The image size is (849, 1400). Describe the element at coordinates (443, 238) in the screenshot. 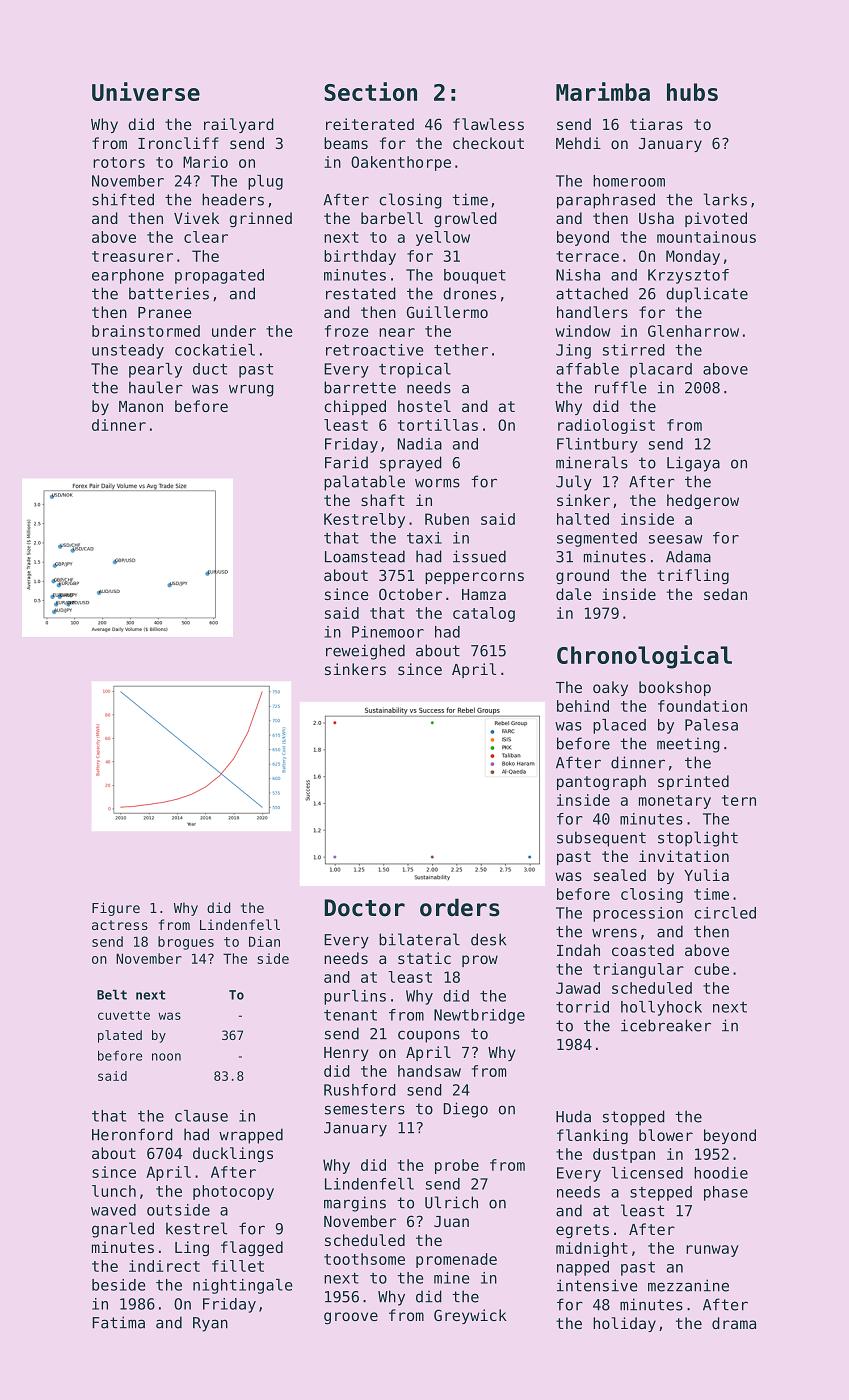

I see `yellow` at that location.
